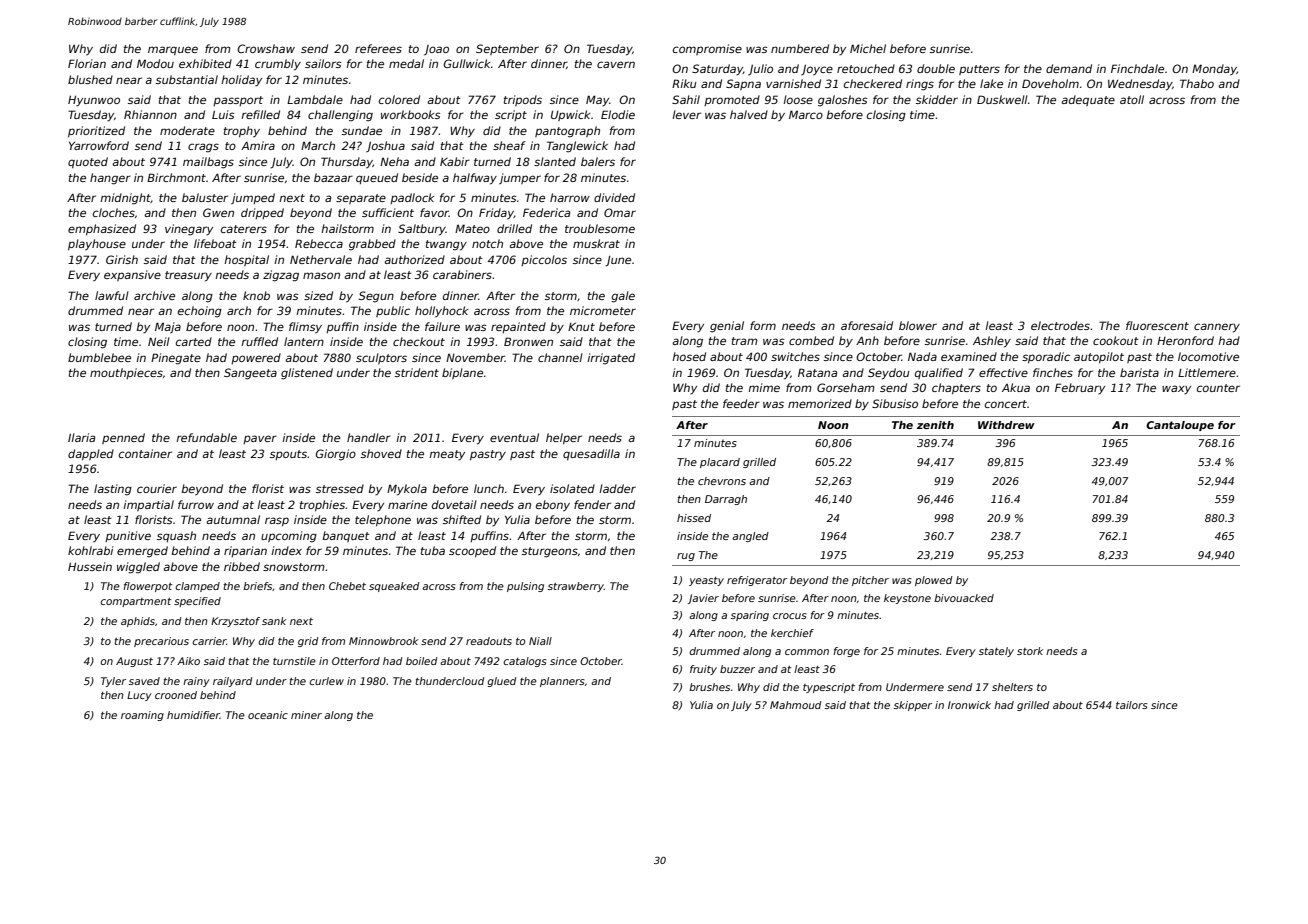  I want to click on courier, so click(157, 488).
